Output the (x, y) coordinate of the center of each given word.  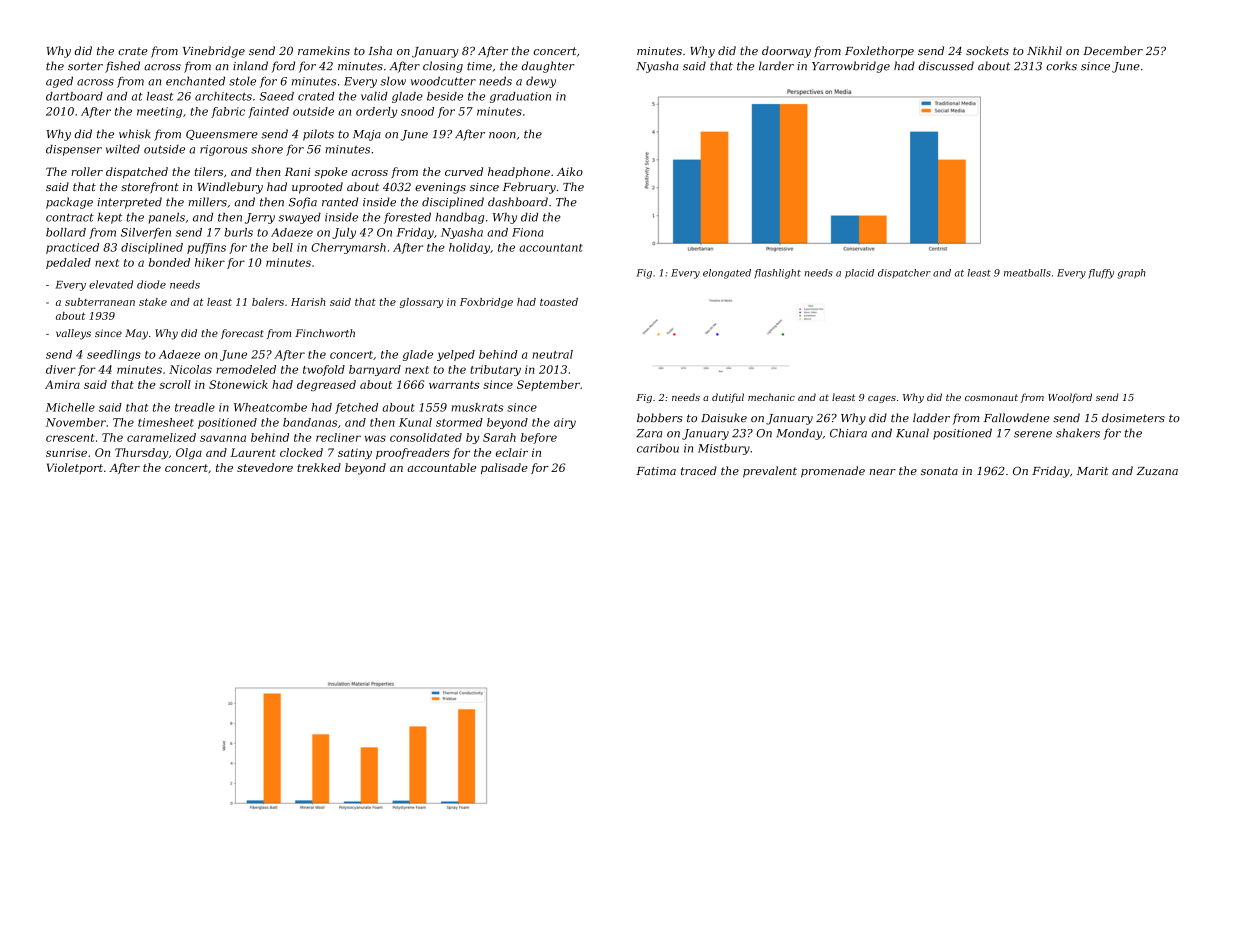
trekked (319, 467)
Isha (380, 50)
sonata (939, 471)
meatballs (1027, 273)
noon (502, 135)
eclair (512, 452)
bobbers (659, 418)
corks (1061, 66)
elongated (727, 274)
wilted (123, 149)
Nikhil (1044, 50)
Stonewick (238, 384)
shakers (1078, 433)
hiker (210, 262)
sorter (85, 66)
